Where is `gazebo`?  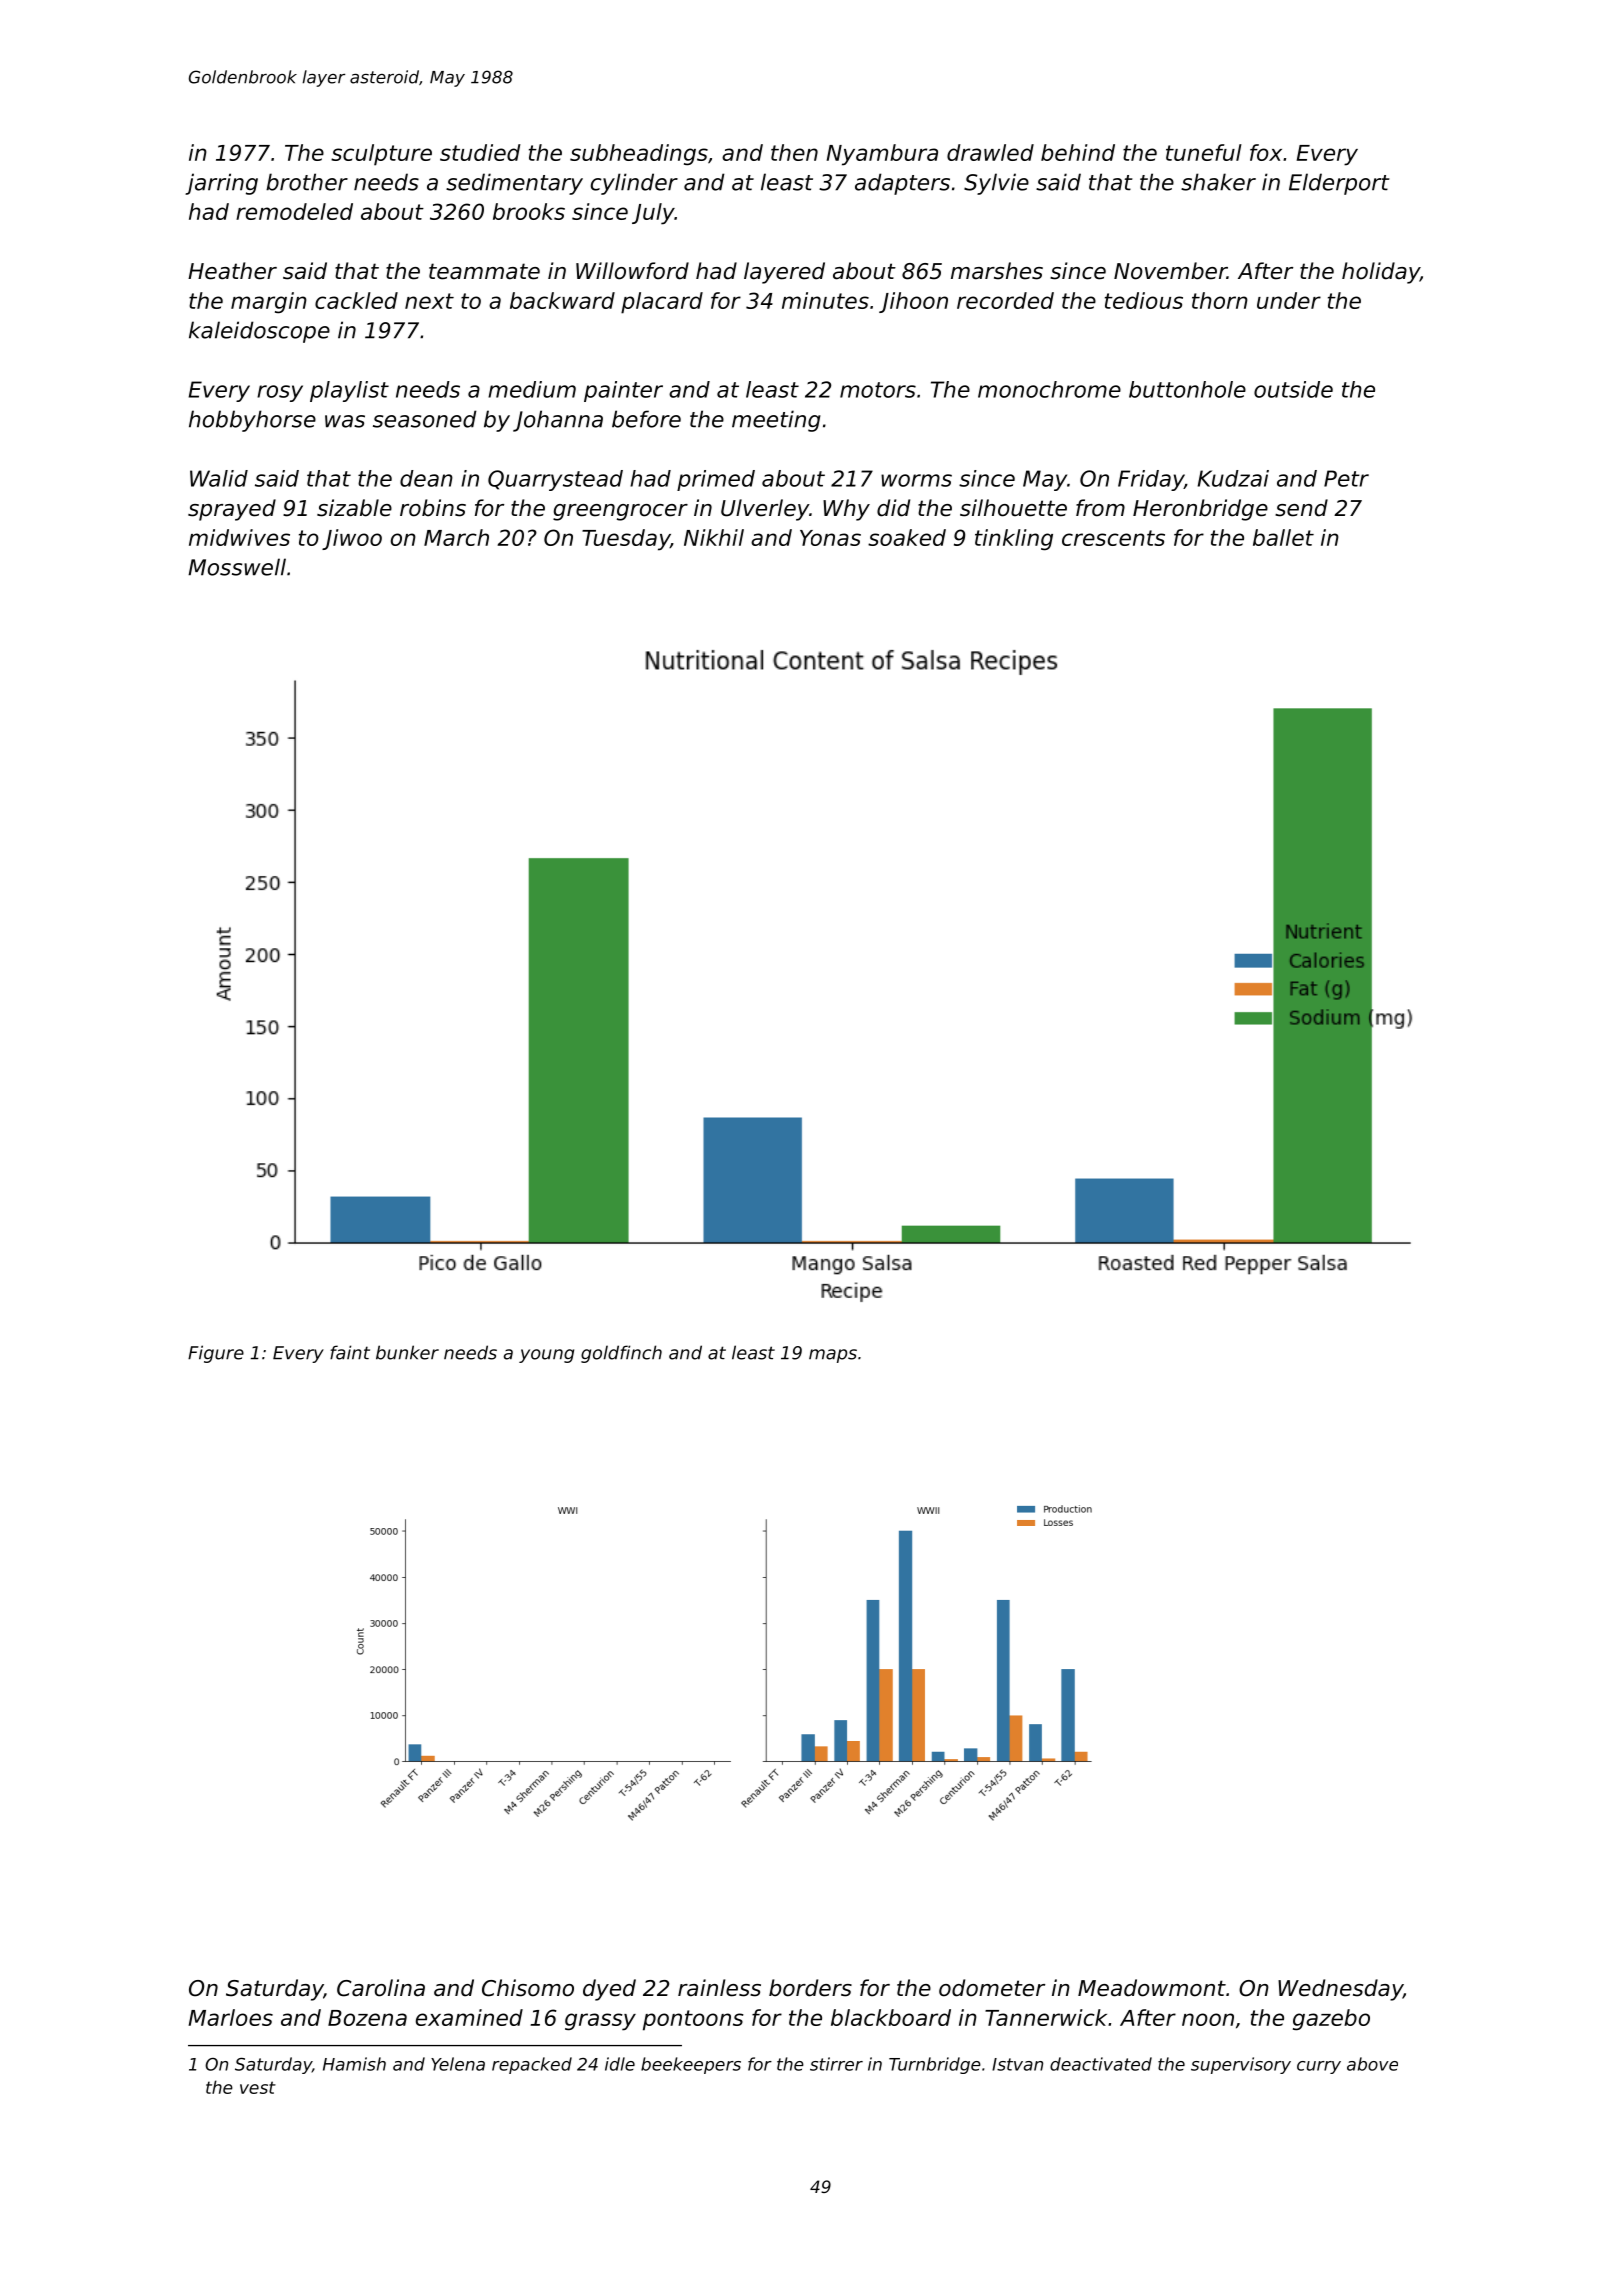 gazebo is located at coordinates (1331, 2020).
